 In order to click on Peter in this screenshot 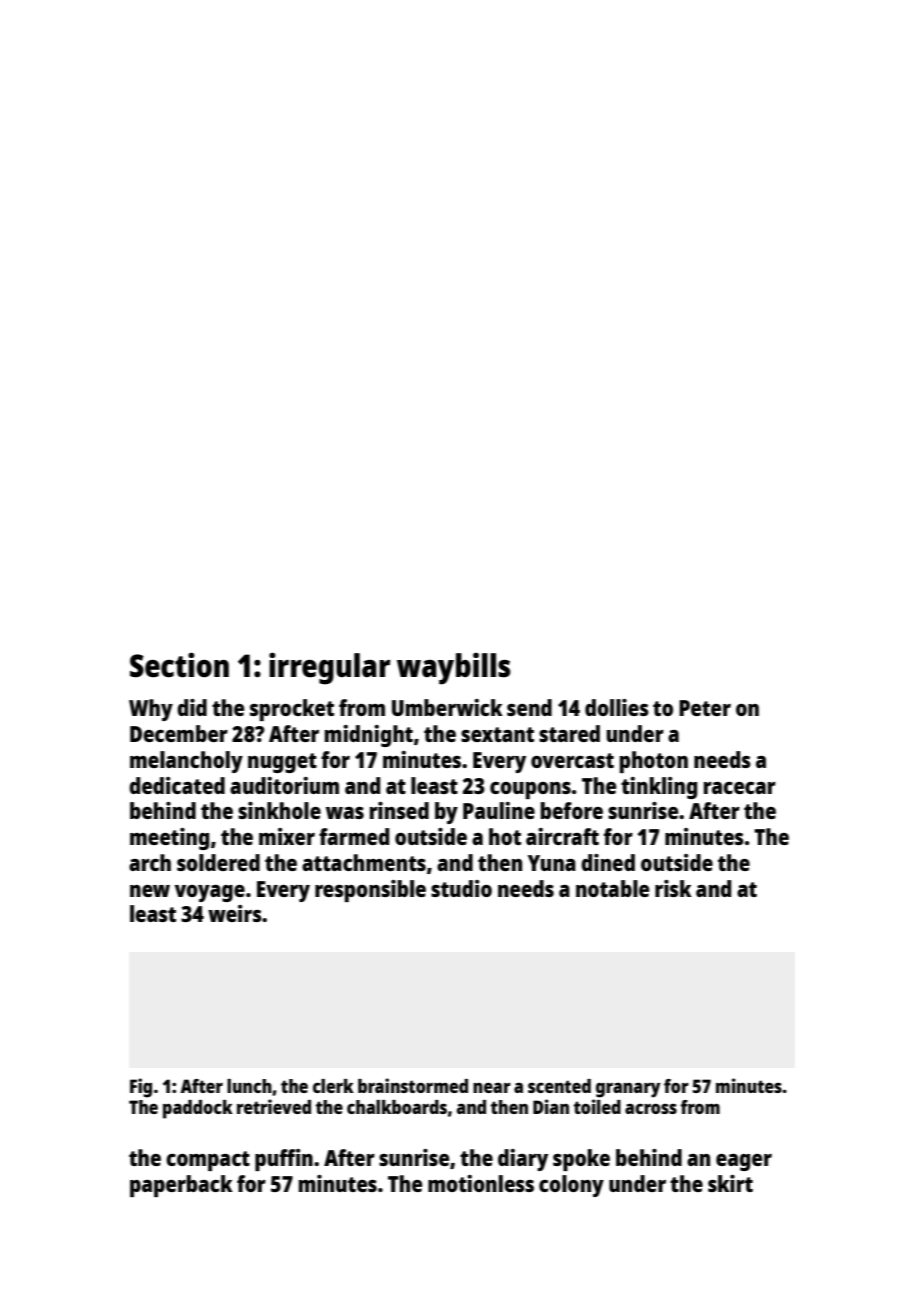, I will do `click(705, 708)`.
